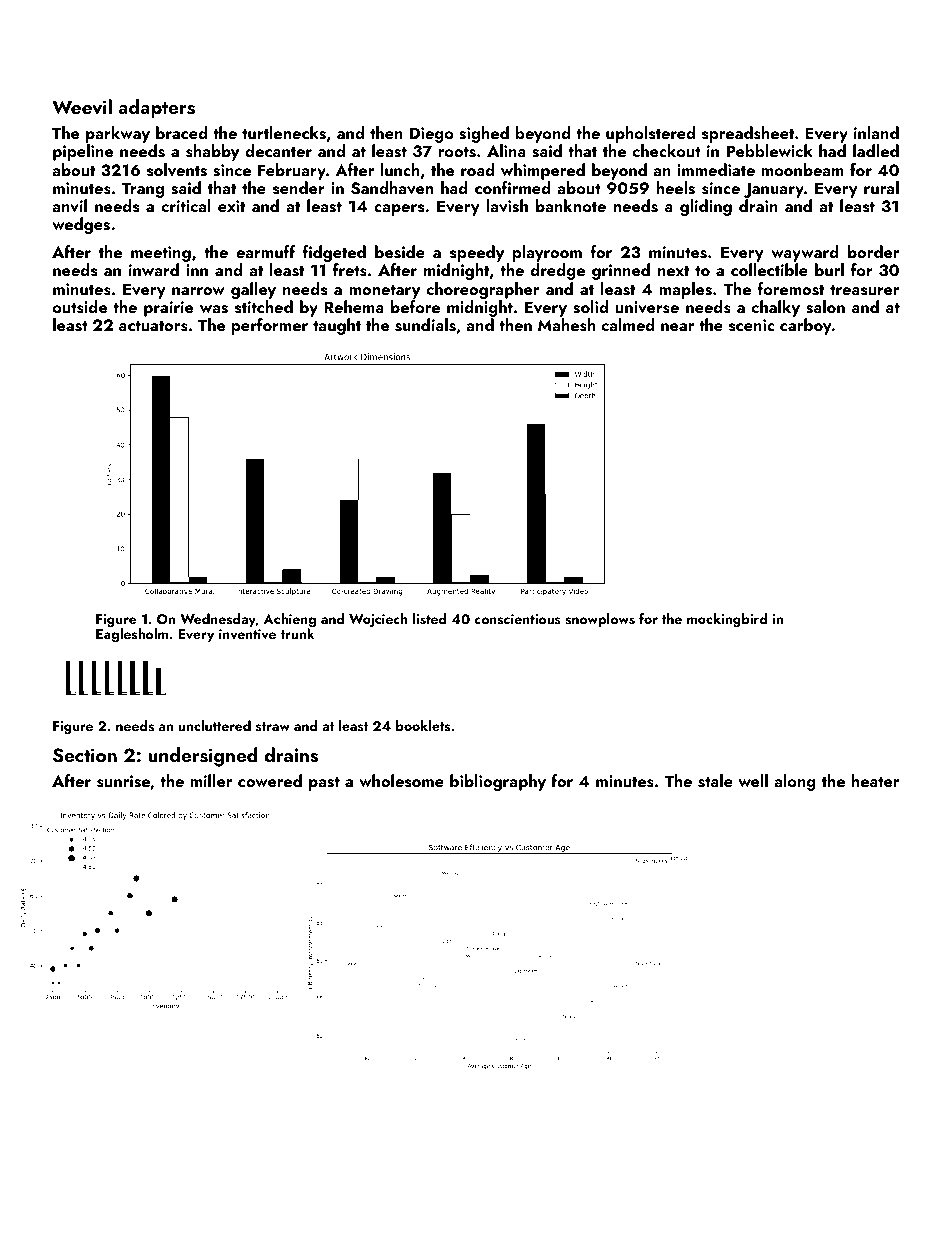 Image resolution: width=952 pixels, height=1233 pixels. Describe the element at coordinates (727, 620) in the screenshot. I see `mockingbird` at that location.
